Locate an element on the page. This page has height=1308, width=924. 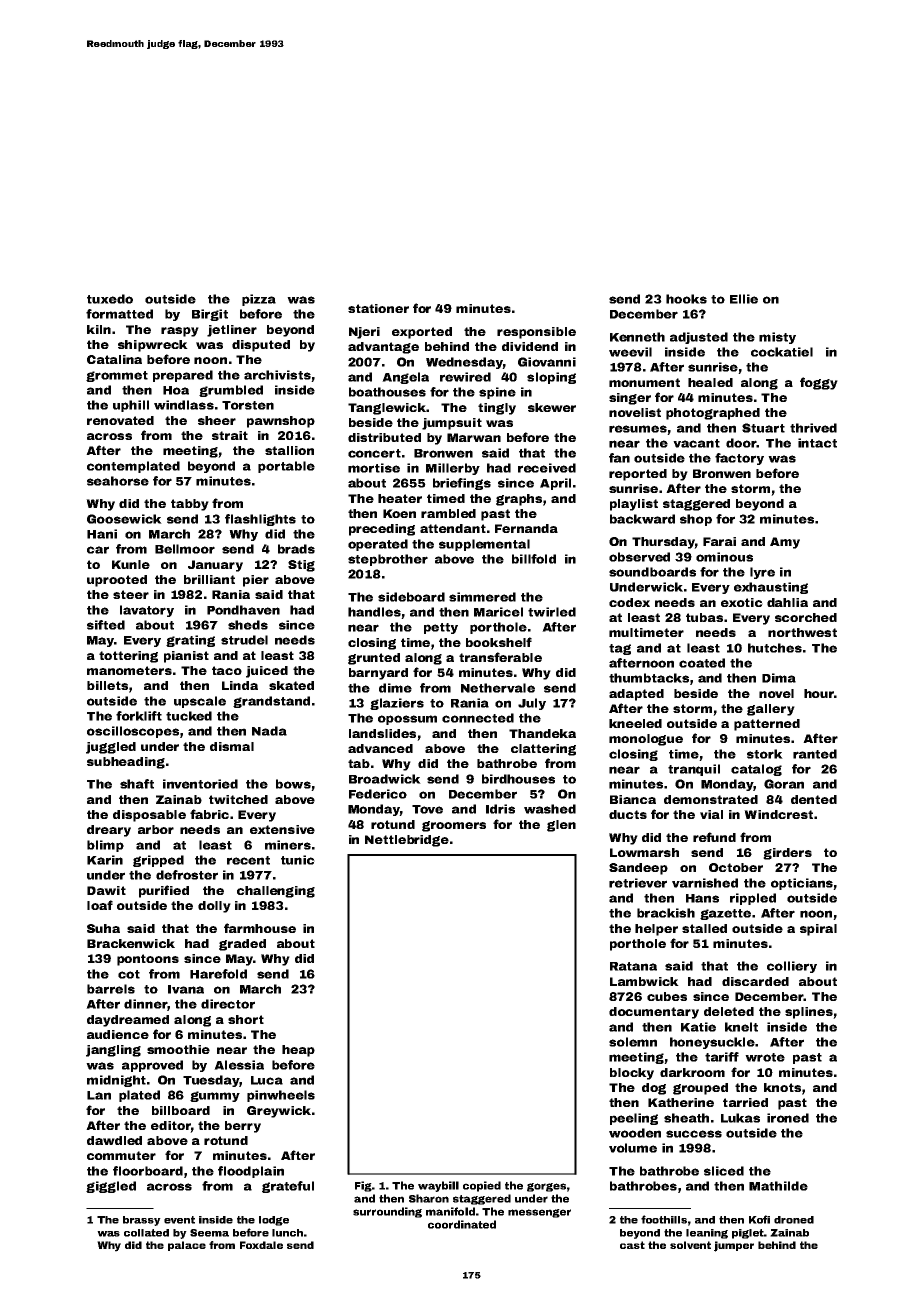
bookshelf is located at coordinates (499, 642).
